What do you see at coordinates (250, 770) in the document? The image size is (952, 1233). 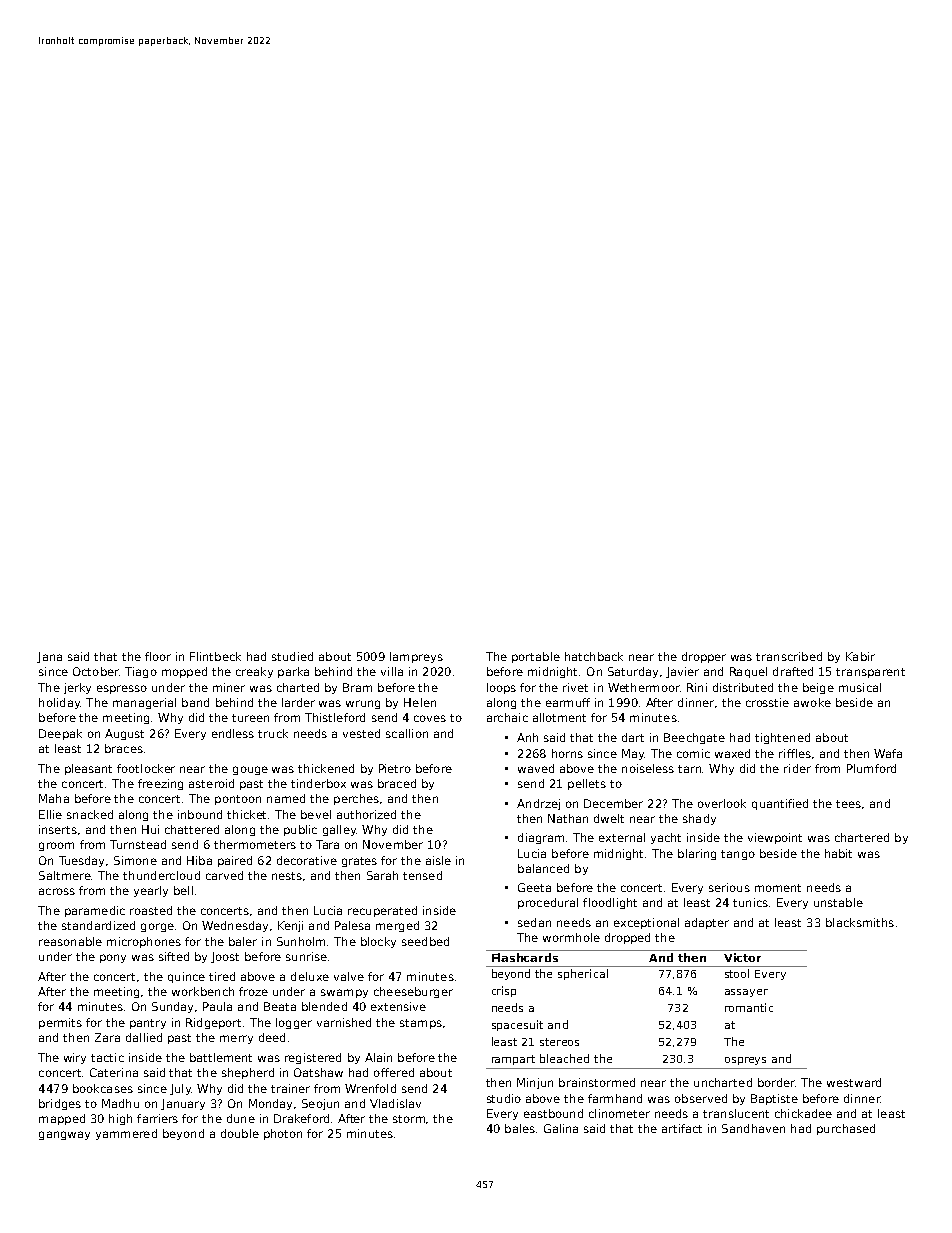 I see `gouge` at bounding box center [250, 770].
